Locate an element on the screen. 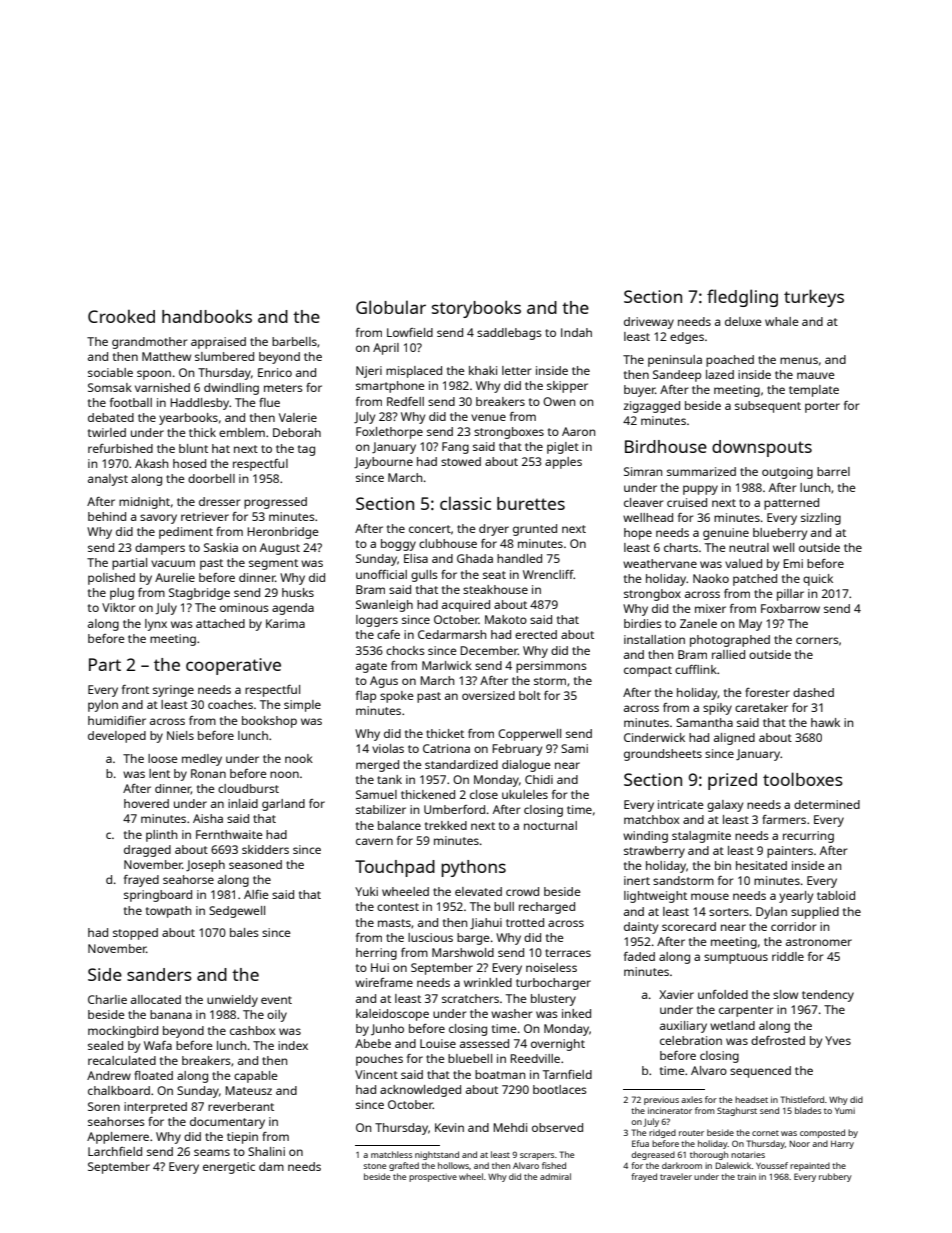 The image size is (952, 1233). gulls is located at coordinates (424, 576).
